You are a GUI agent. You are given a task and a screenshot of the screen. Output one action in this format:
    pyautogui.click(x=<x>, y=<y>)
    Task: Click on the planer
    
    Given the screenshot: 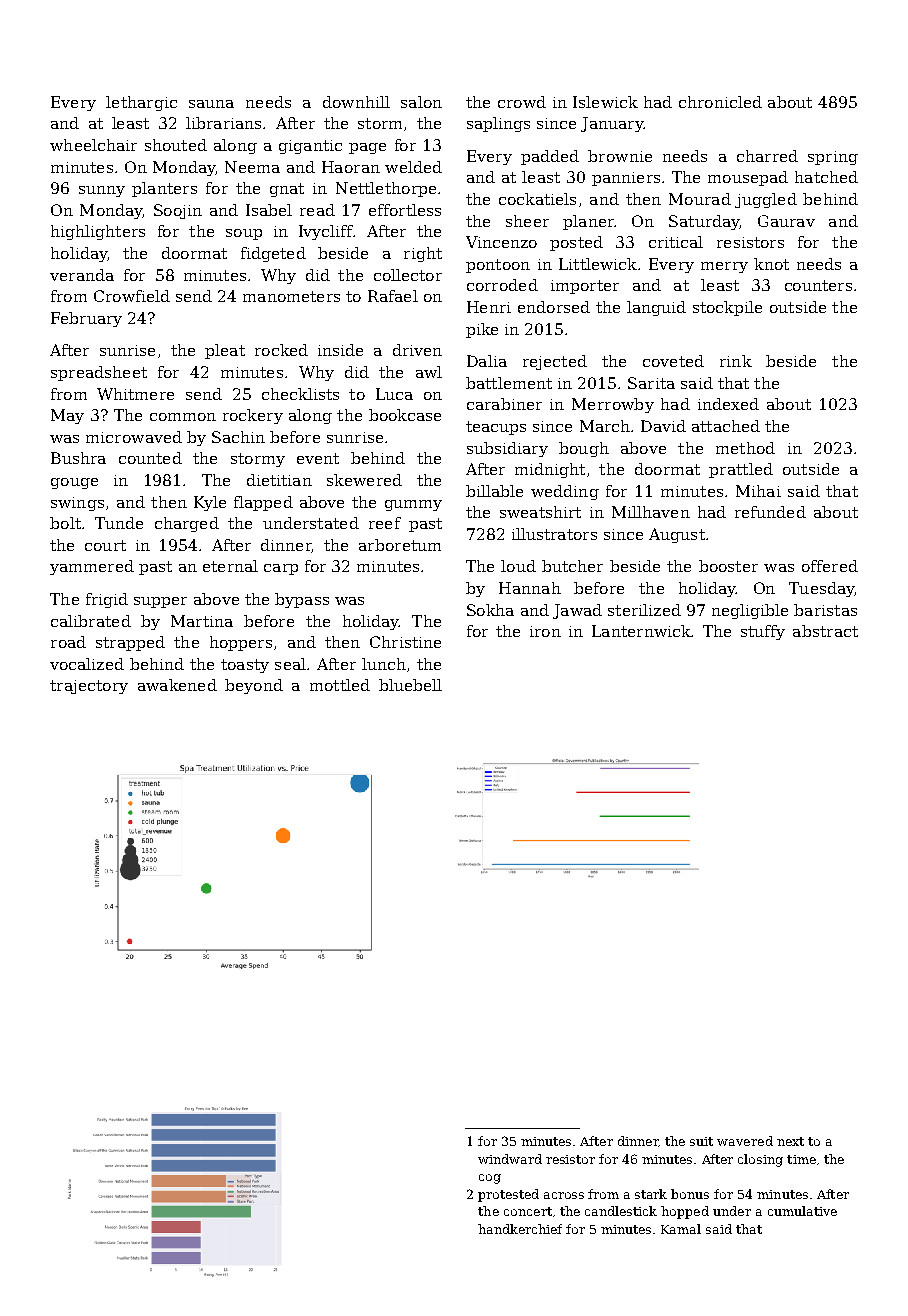 What is the action you would take?
    pyautogui.click(x=588, y=222)
